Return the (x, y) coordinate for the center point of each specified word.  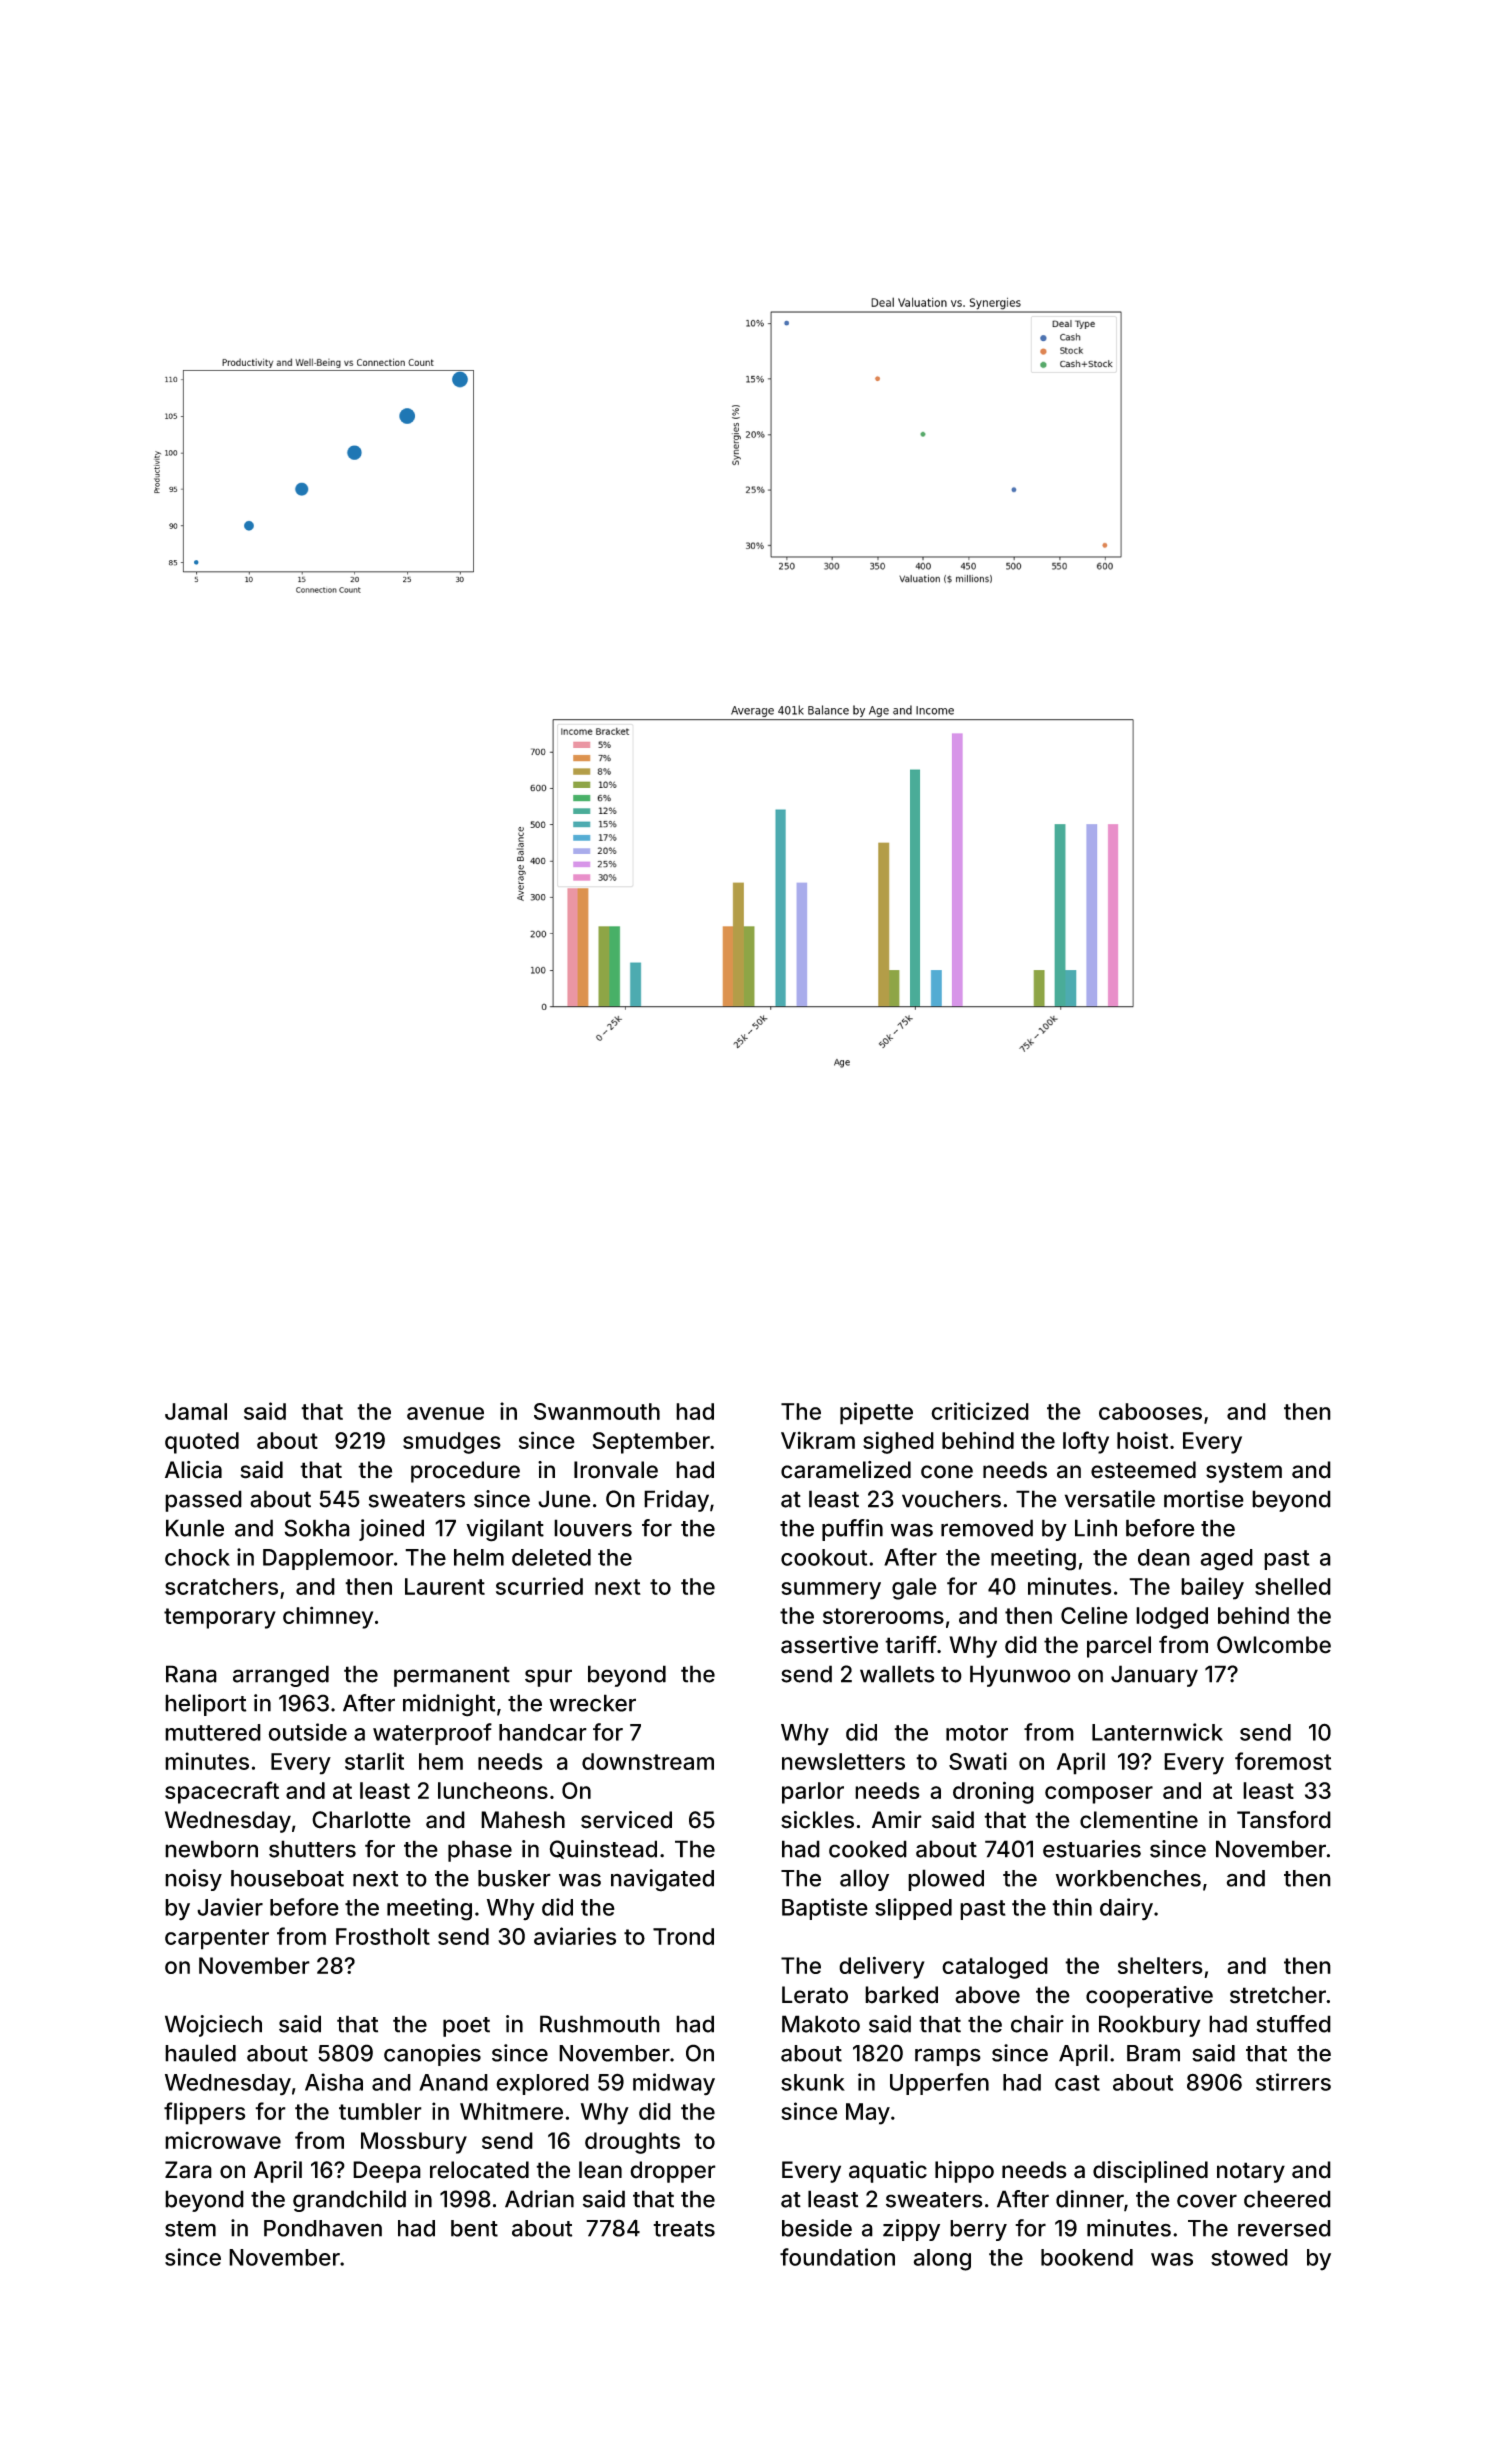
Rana (191, 1674)
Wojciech (213, 2026)
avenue (445, 1413)
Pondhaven (323, 2228)
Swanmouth (597, 1411)
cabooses (1150, 1411)
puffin (852, 1530)
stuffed (1293, 2024)
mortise (1204, 1499)
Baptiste (825, 1909)
